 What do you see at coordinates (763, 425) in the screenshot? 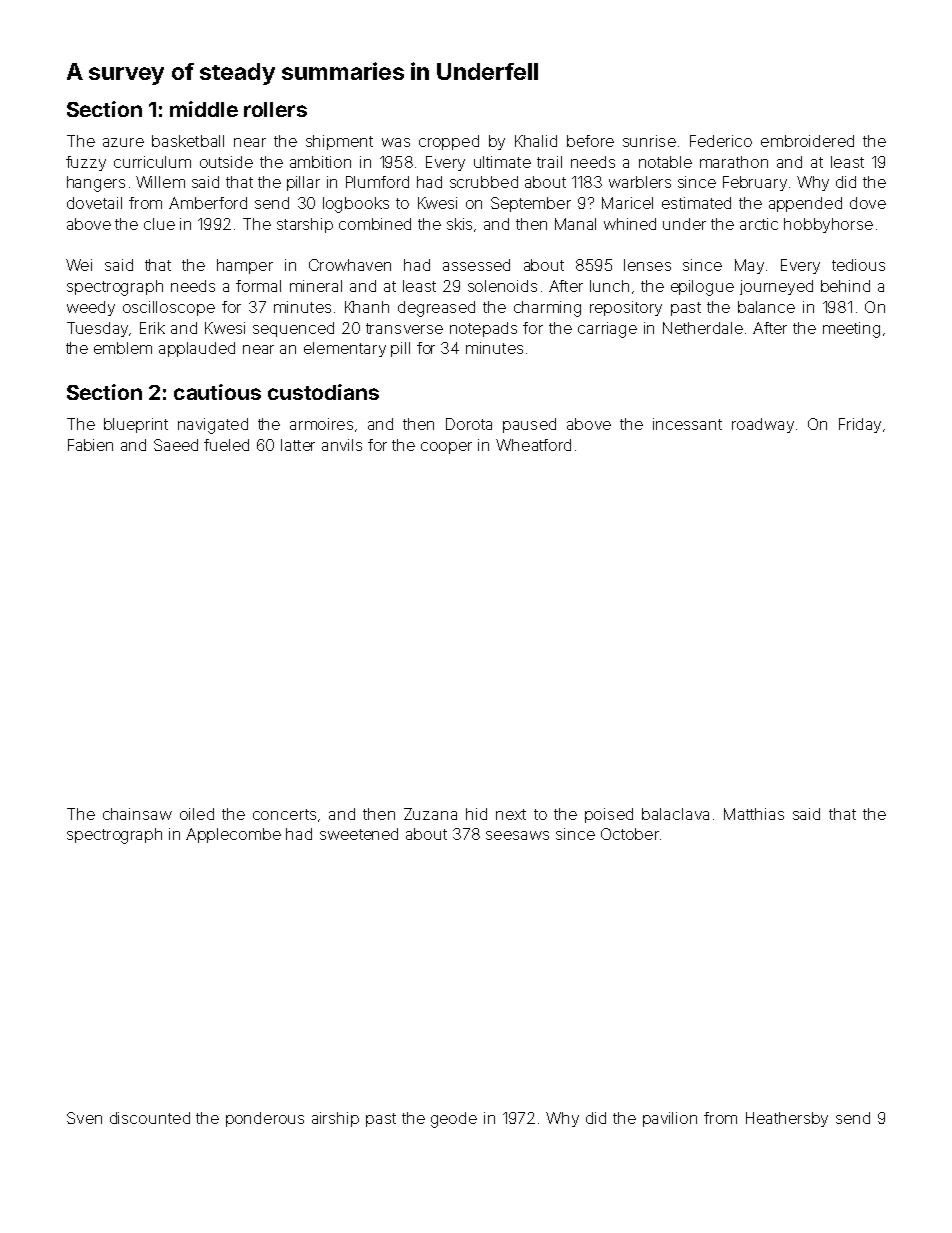
I see `roadway` at bounding box center [763, 425].
